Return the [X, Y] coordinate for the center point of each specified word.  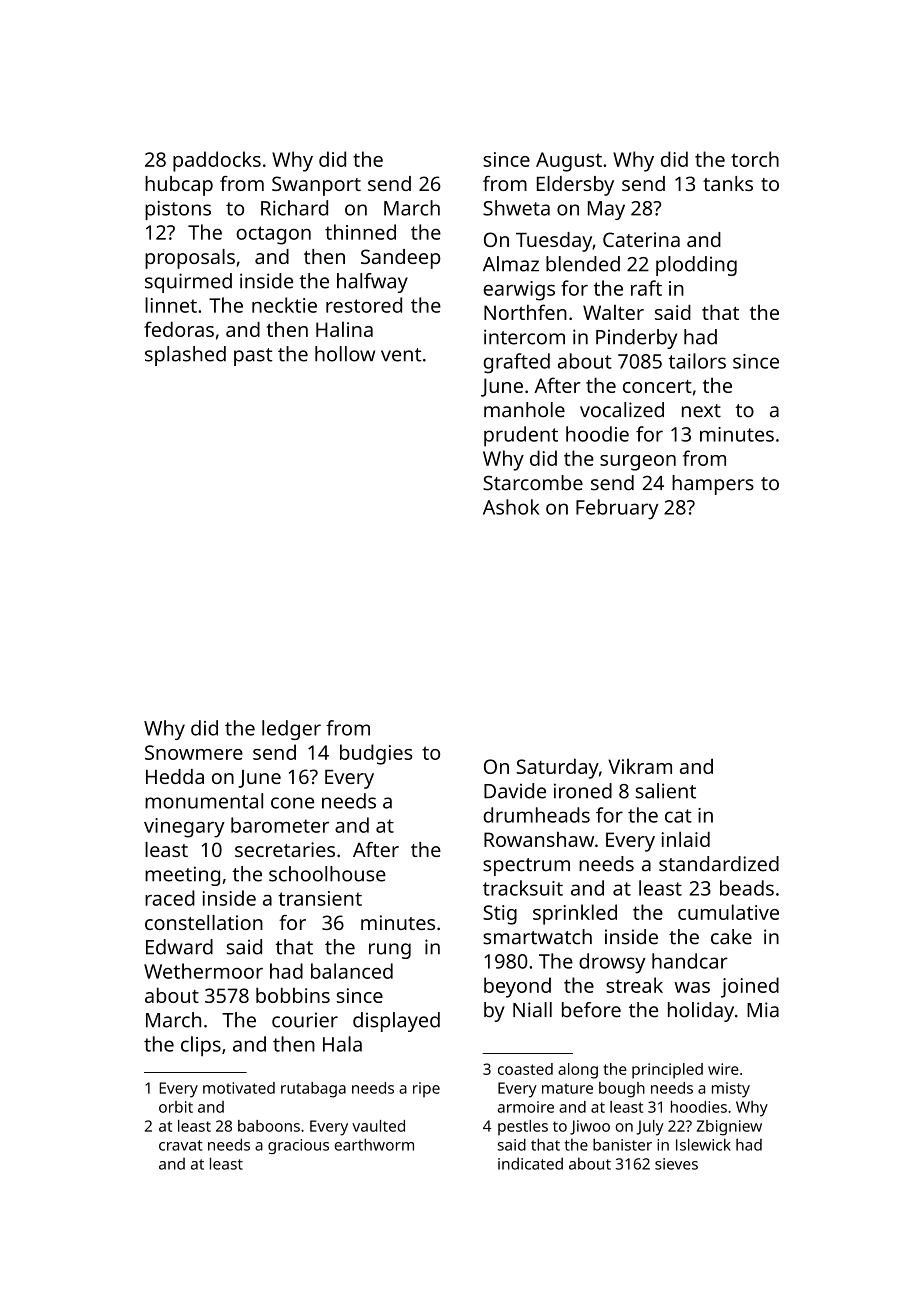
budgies [376, 754]
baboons [269, 1126]
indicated [530, 1163]
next [701, 411]
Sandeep [401, 259]
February [617, 509]
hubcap [179, 186]
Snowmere [194, 752]
